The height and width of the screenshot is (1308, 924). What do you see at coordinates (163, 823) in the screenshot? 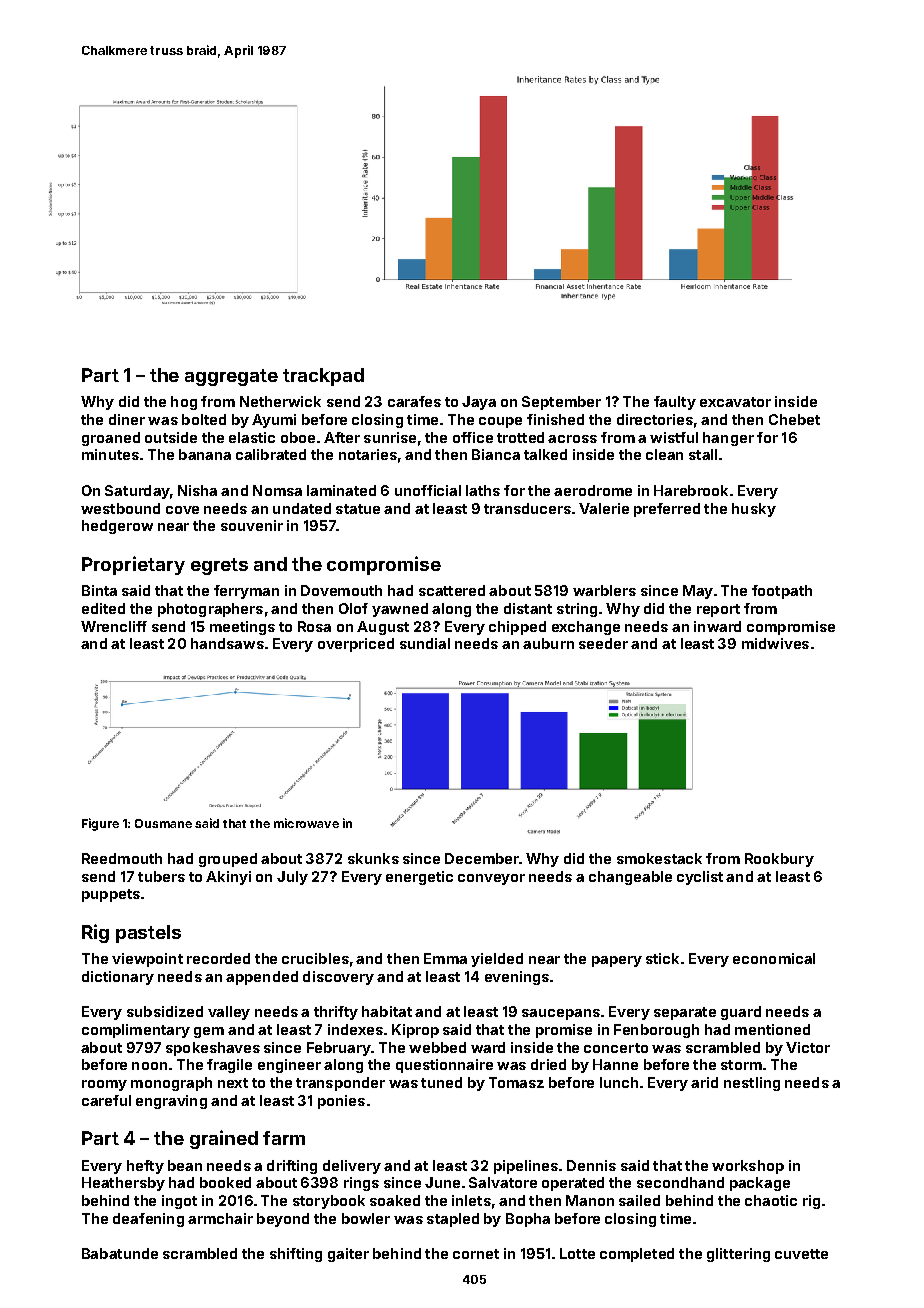
I see `Ousmane` at bounding box center [163, 823].
